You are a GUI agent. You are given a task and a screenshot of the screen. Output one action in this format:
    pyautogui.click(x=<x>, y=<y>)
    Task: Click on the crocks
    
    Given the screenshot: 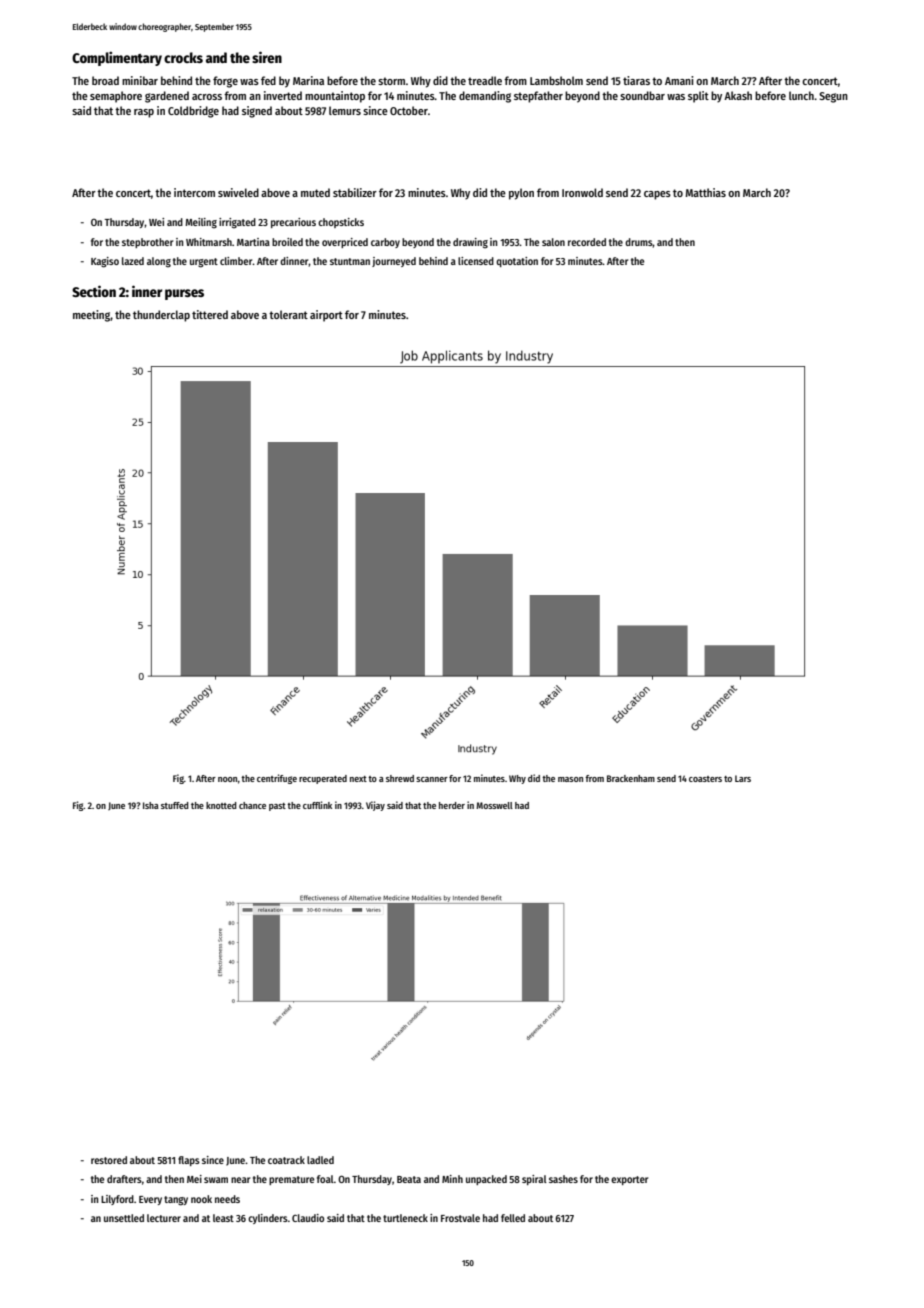 What is the action you would take?
    pyautogui.click(x=183, y=57)
